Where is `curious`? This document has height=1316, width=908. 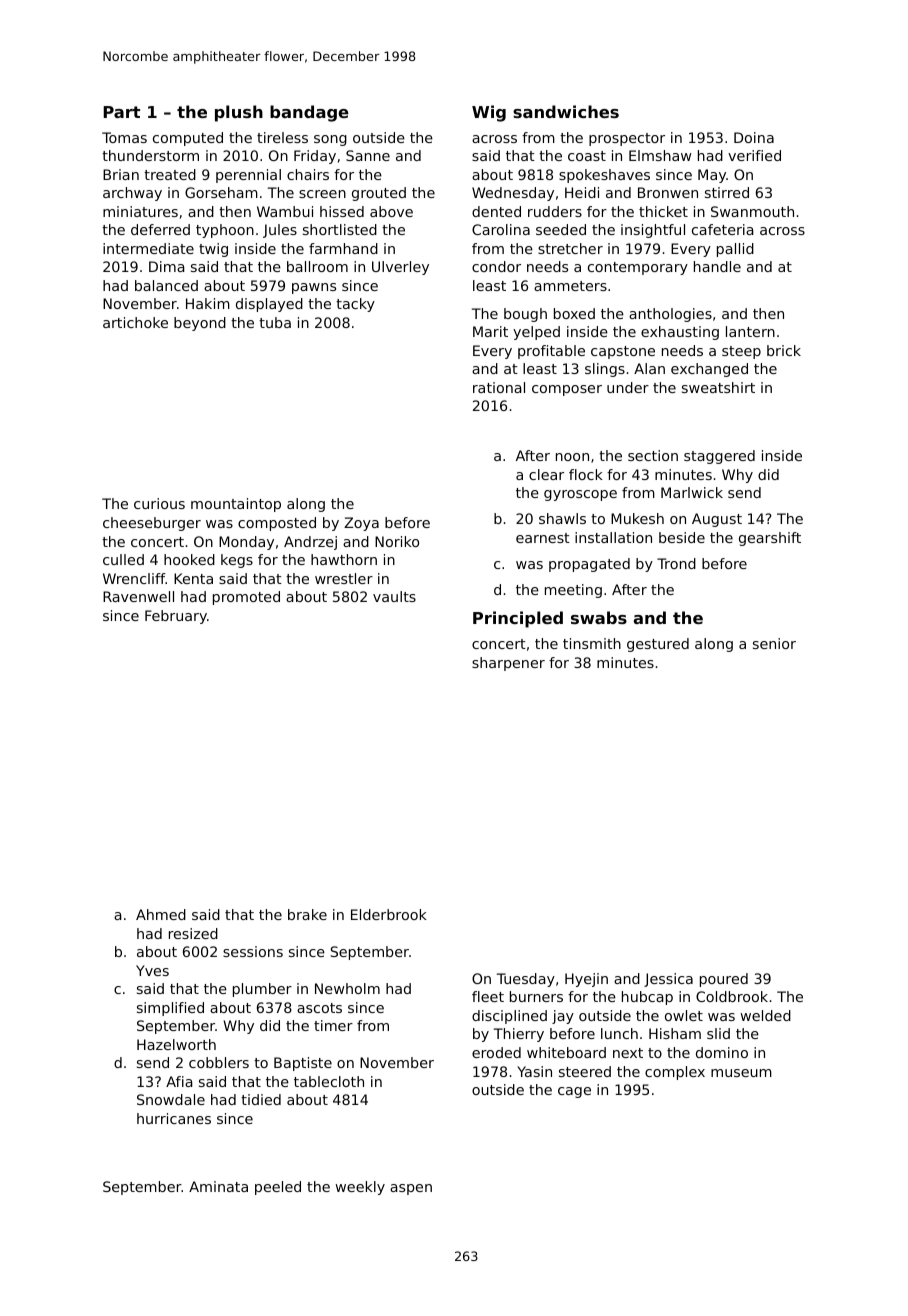 curious is located at coordinates (159, 503).
